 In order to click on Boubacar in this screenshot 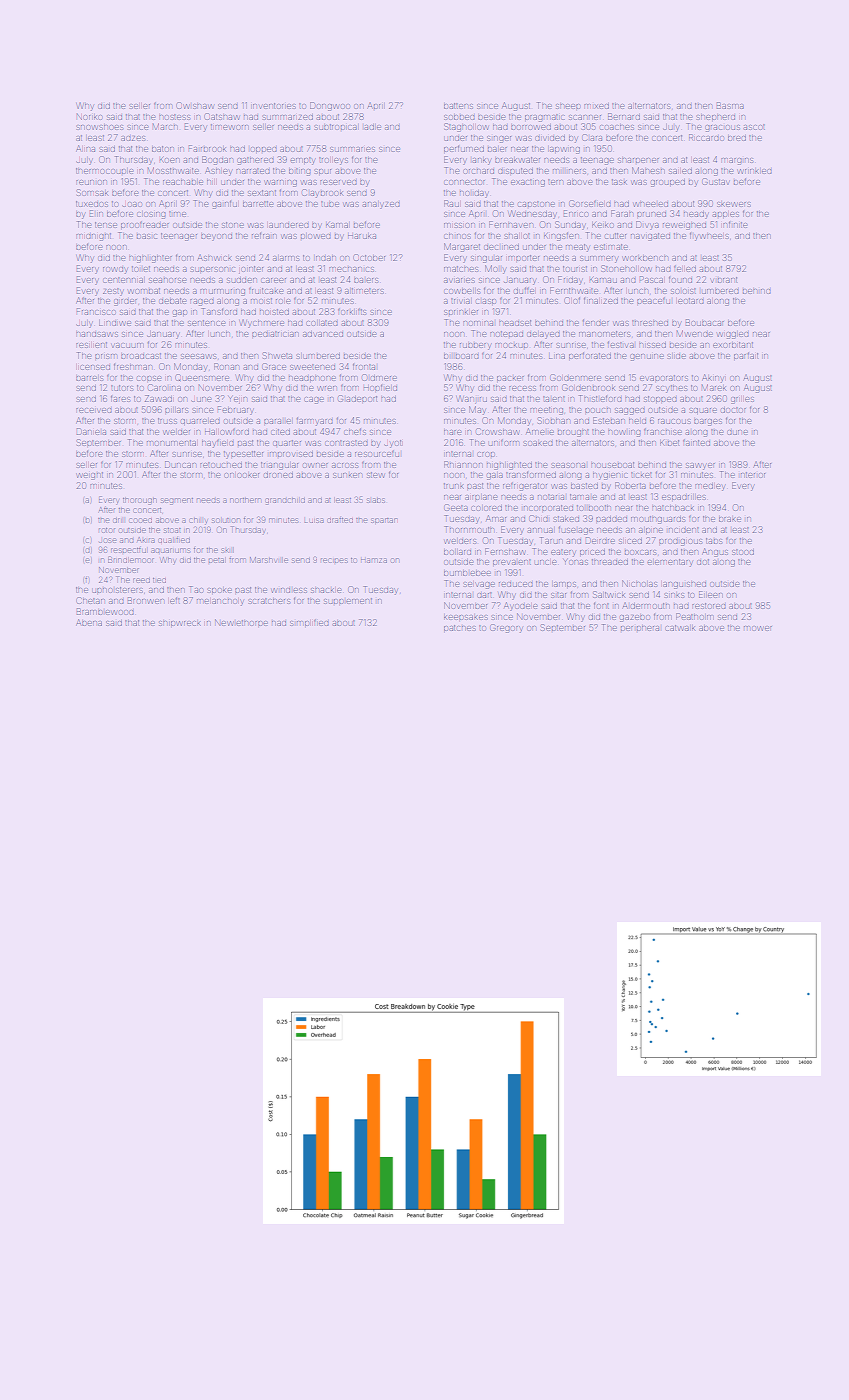, I will do `click(705, 322)`.
